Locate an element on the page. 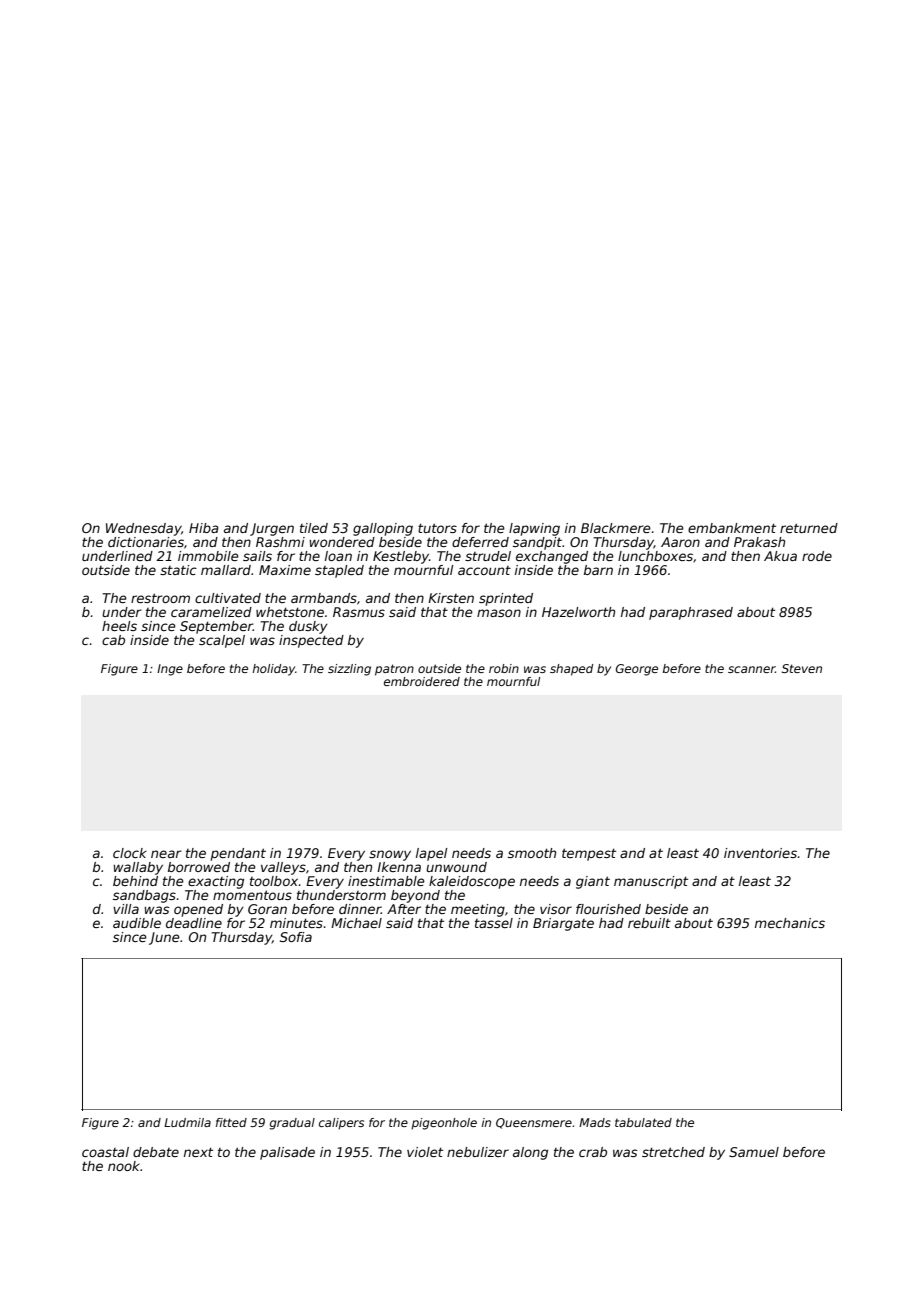  dictionaries is located at coordinates (146, 542).
